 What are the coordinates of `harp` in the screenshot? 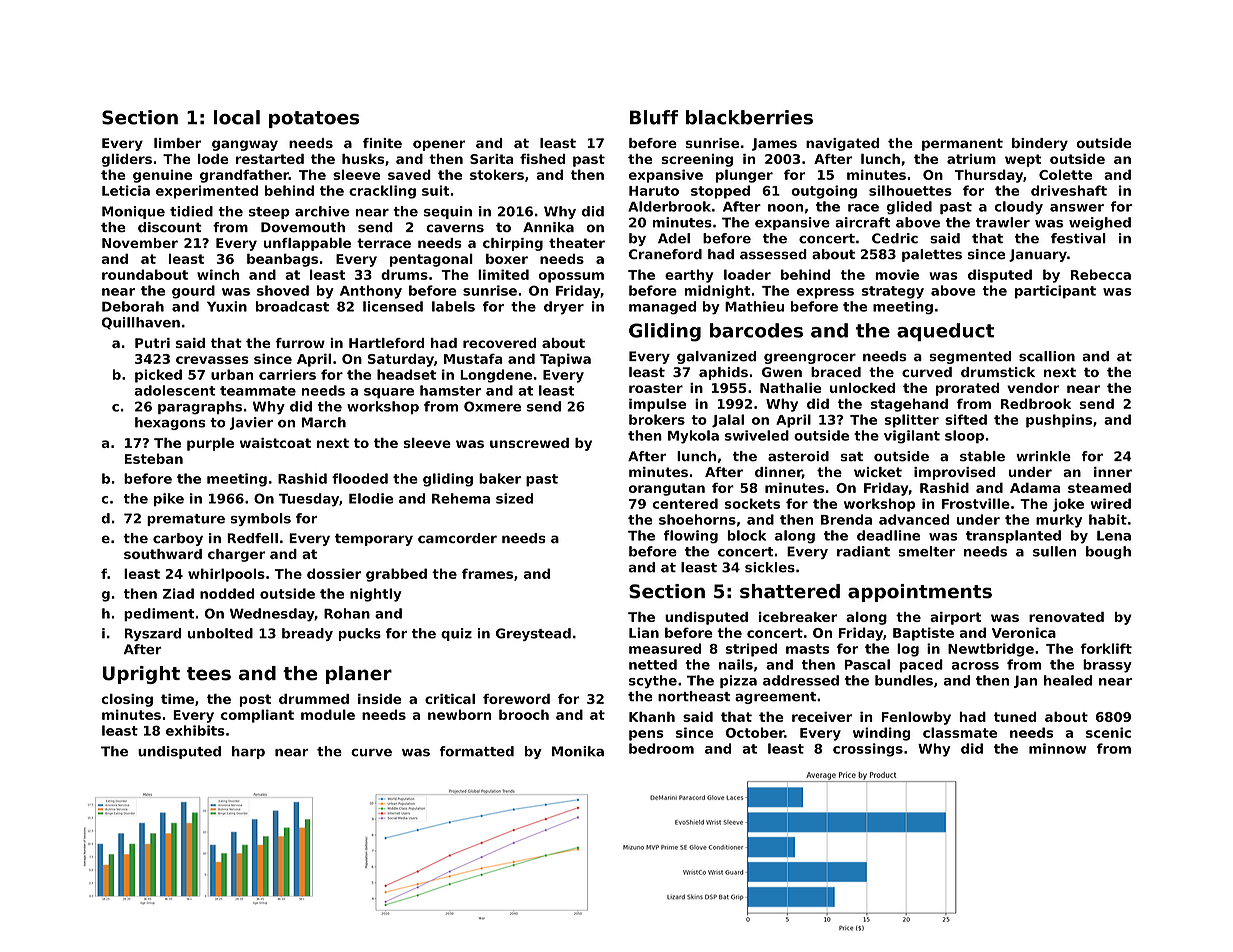 It's located at (248, 752).
